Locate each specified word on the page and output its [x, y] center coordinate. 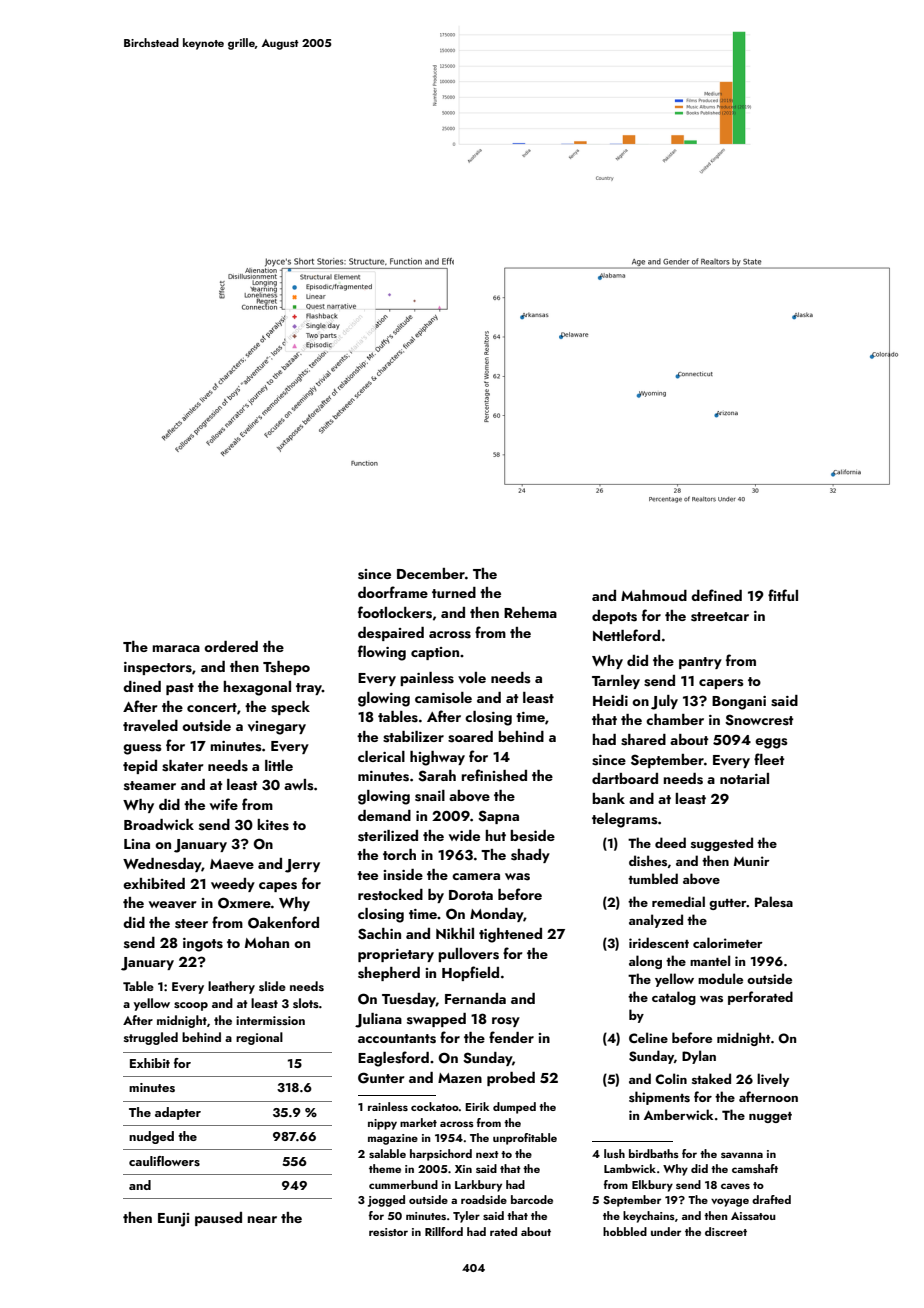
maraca [176, 648]
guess [142, 749]
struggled [151, 1038]
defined [716, 595]
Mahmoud [654, 595]
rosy [506, 1022]
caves [735, 1186]
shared [643, 740]
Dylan [699, 1057]
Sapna [498, 817]
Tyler [466, 1217]
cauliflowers [164, 1161]
